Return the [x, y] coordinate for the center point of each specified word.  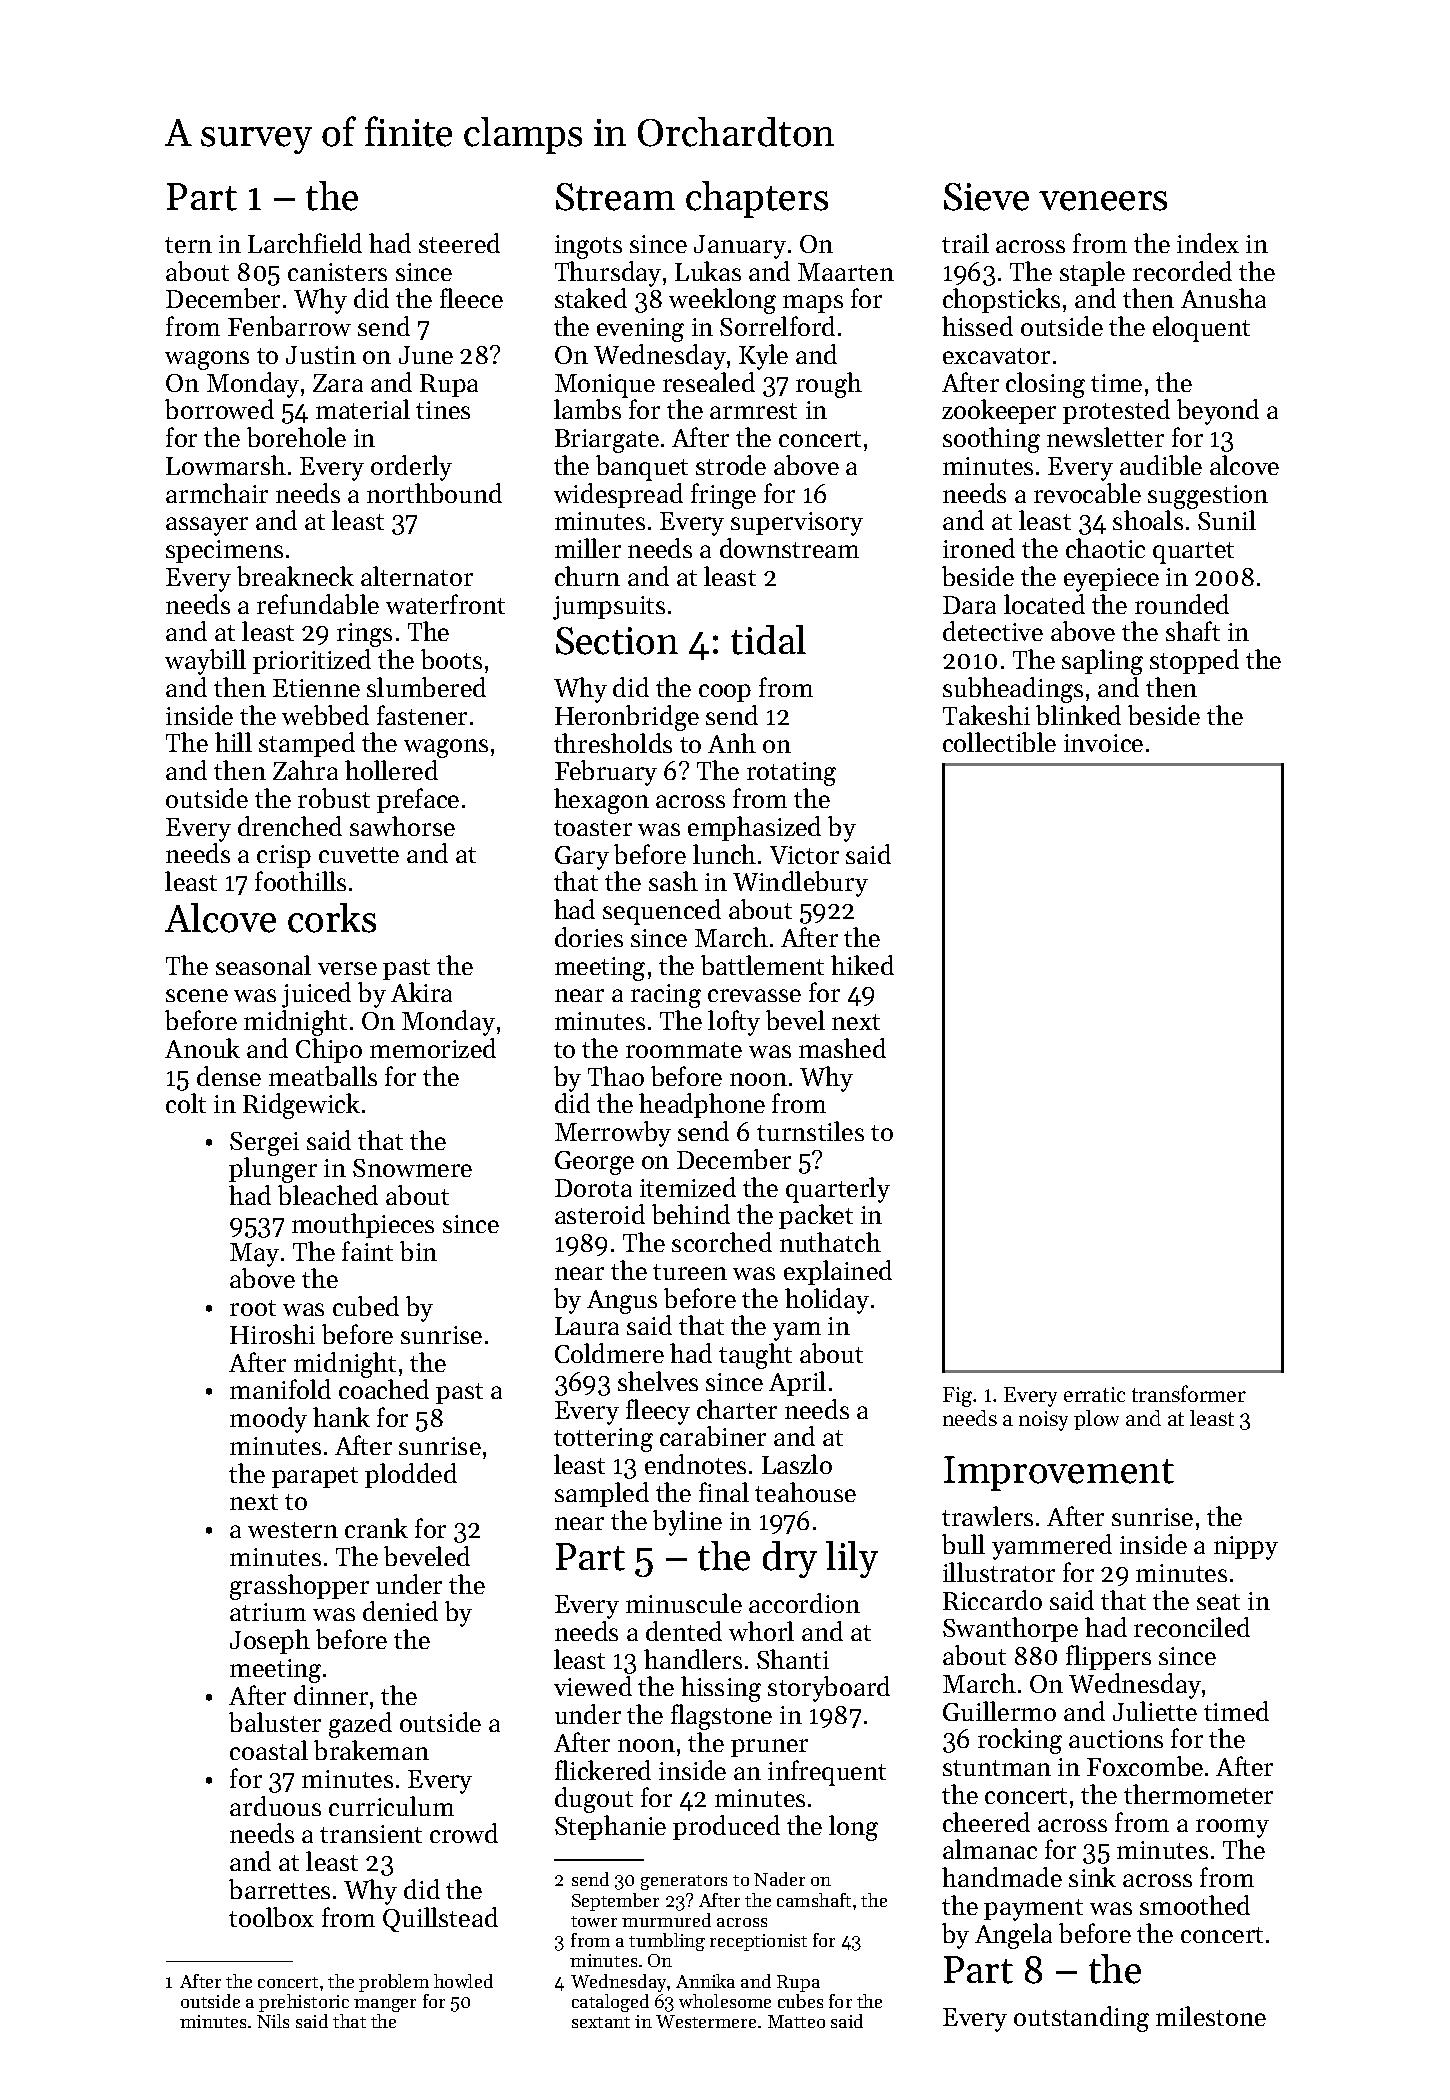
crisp [284, 856]
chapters [757, 199]
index [1208, 243]
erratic [1094, 1394]
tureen [690, 1272]
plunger [273, 1170]
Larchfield [305, 243]
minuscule [684, 1603]
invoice [1103, 743]
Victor [804, 855]
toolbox [271, 1917]
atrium [268, 1612]
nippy [1246, 1548]
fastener [422, 715]
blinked [1078, 715]
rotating [791, 774]
